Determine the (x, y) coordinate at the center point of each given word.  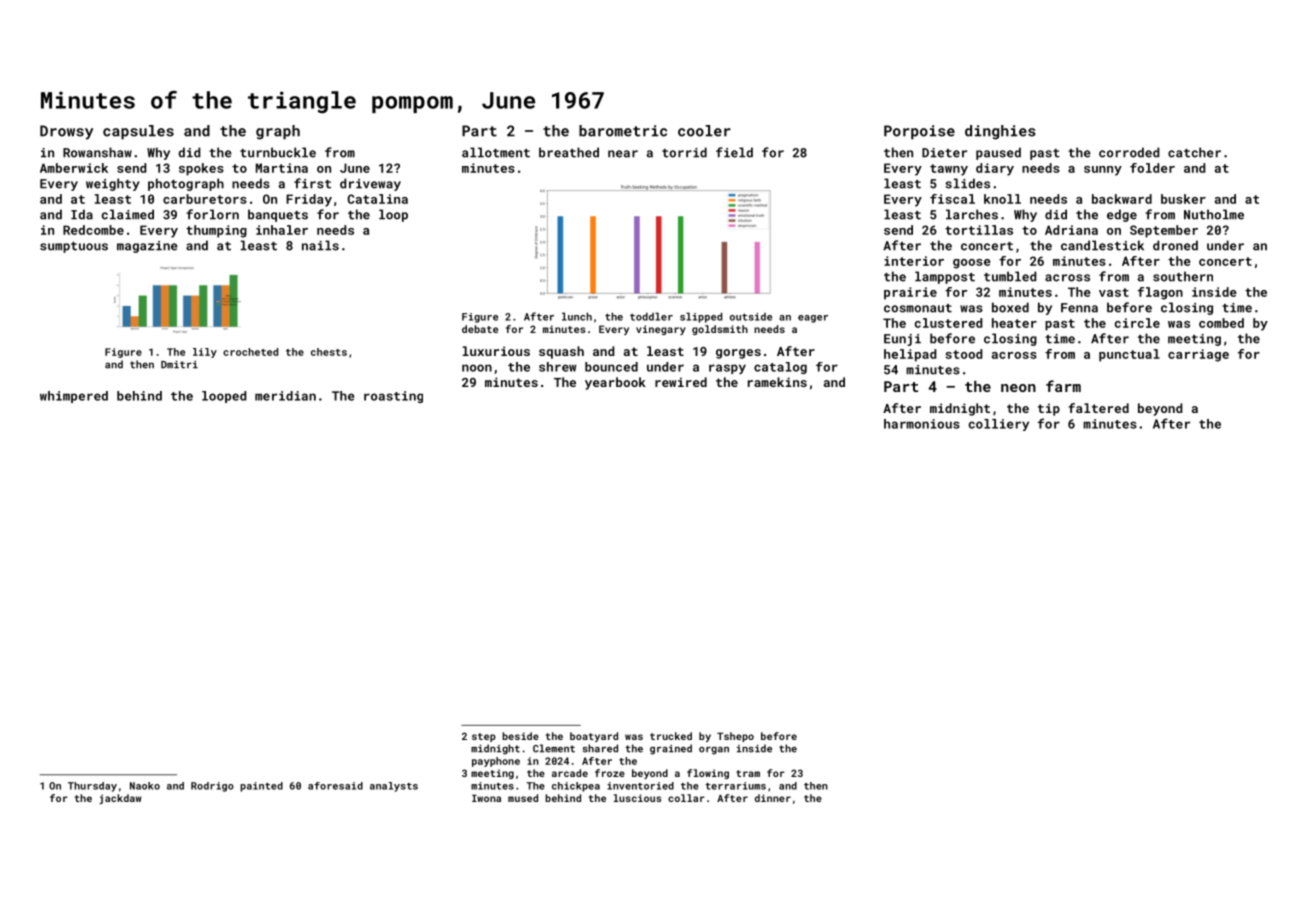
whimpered (74, 397)
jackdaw (120, 799)
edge (1122, 215)
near (623, 154)
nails (320, 245)
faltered (1098, 408)
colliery (999, 425)
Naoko (145, 786)
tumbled (1010, 276)
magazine (147, 247)
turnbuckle (278, 152)
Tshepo (735, 737)
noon (477, 368)
